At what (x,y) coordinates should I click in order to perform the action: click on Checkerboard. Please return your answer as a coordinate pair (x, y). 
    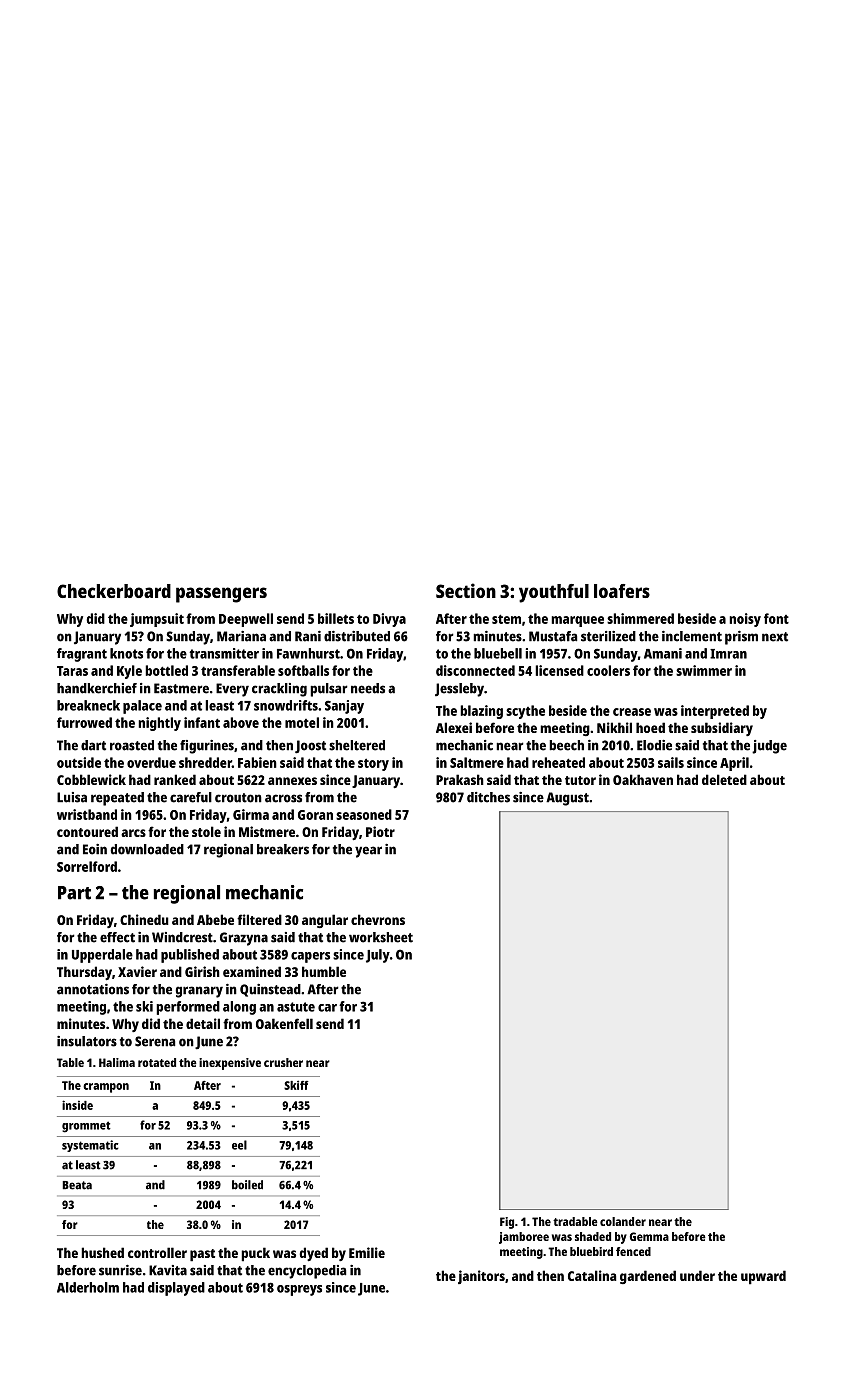
    Looking at the image, I should click on (114, 591).
